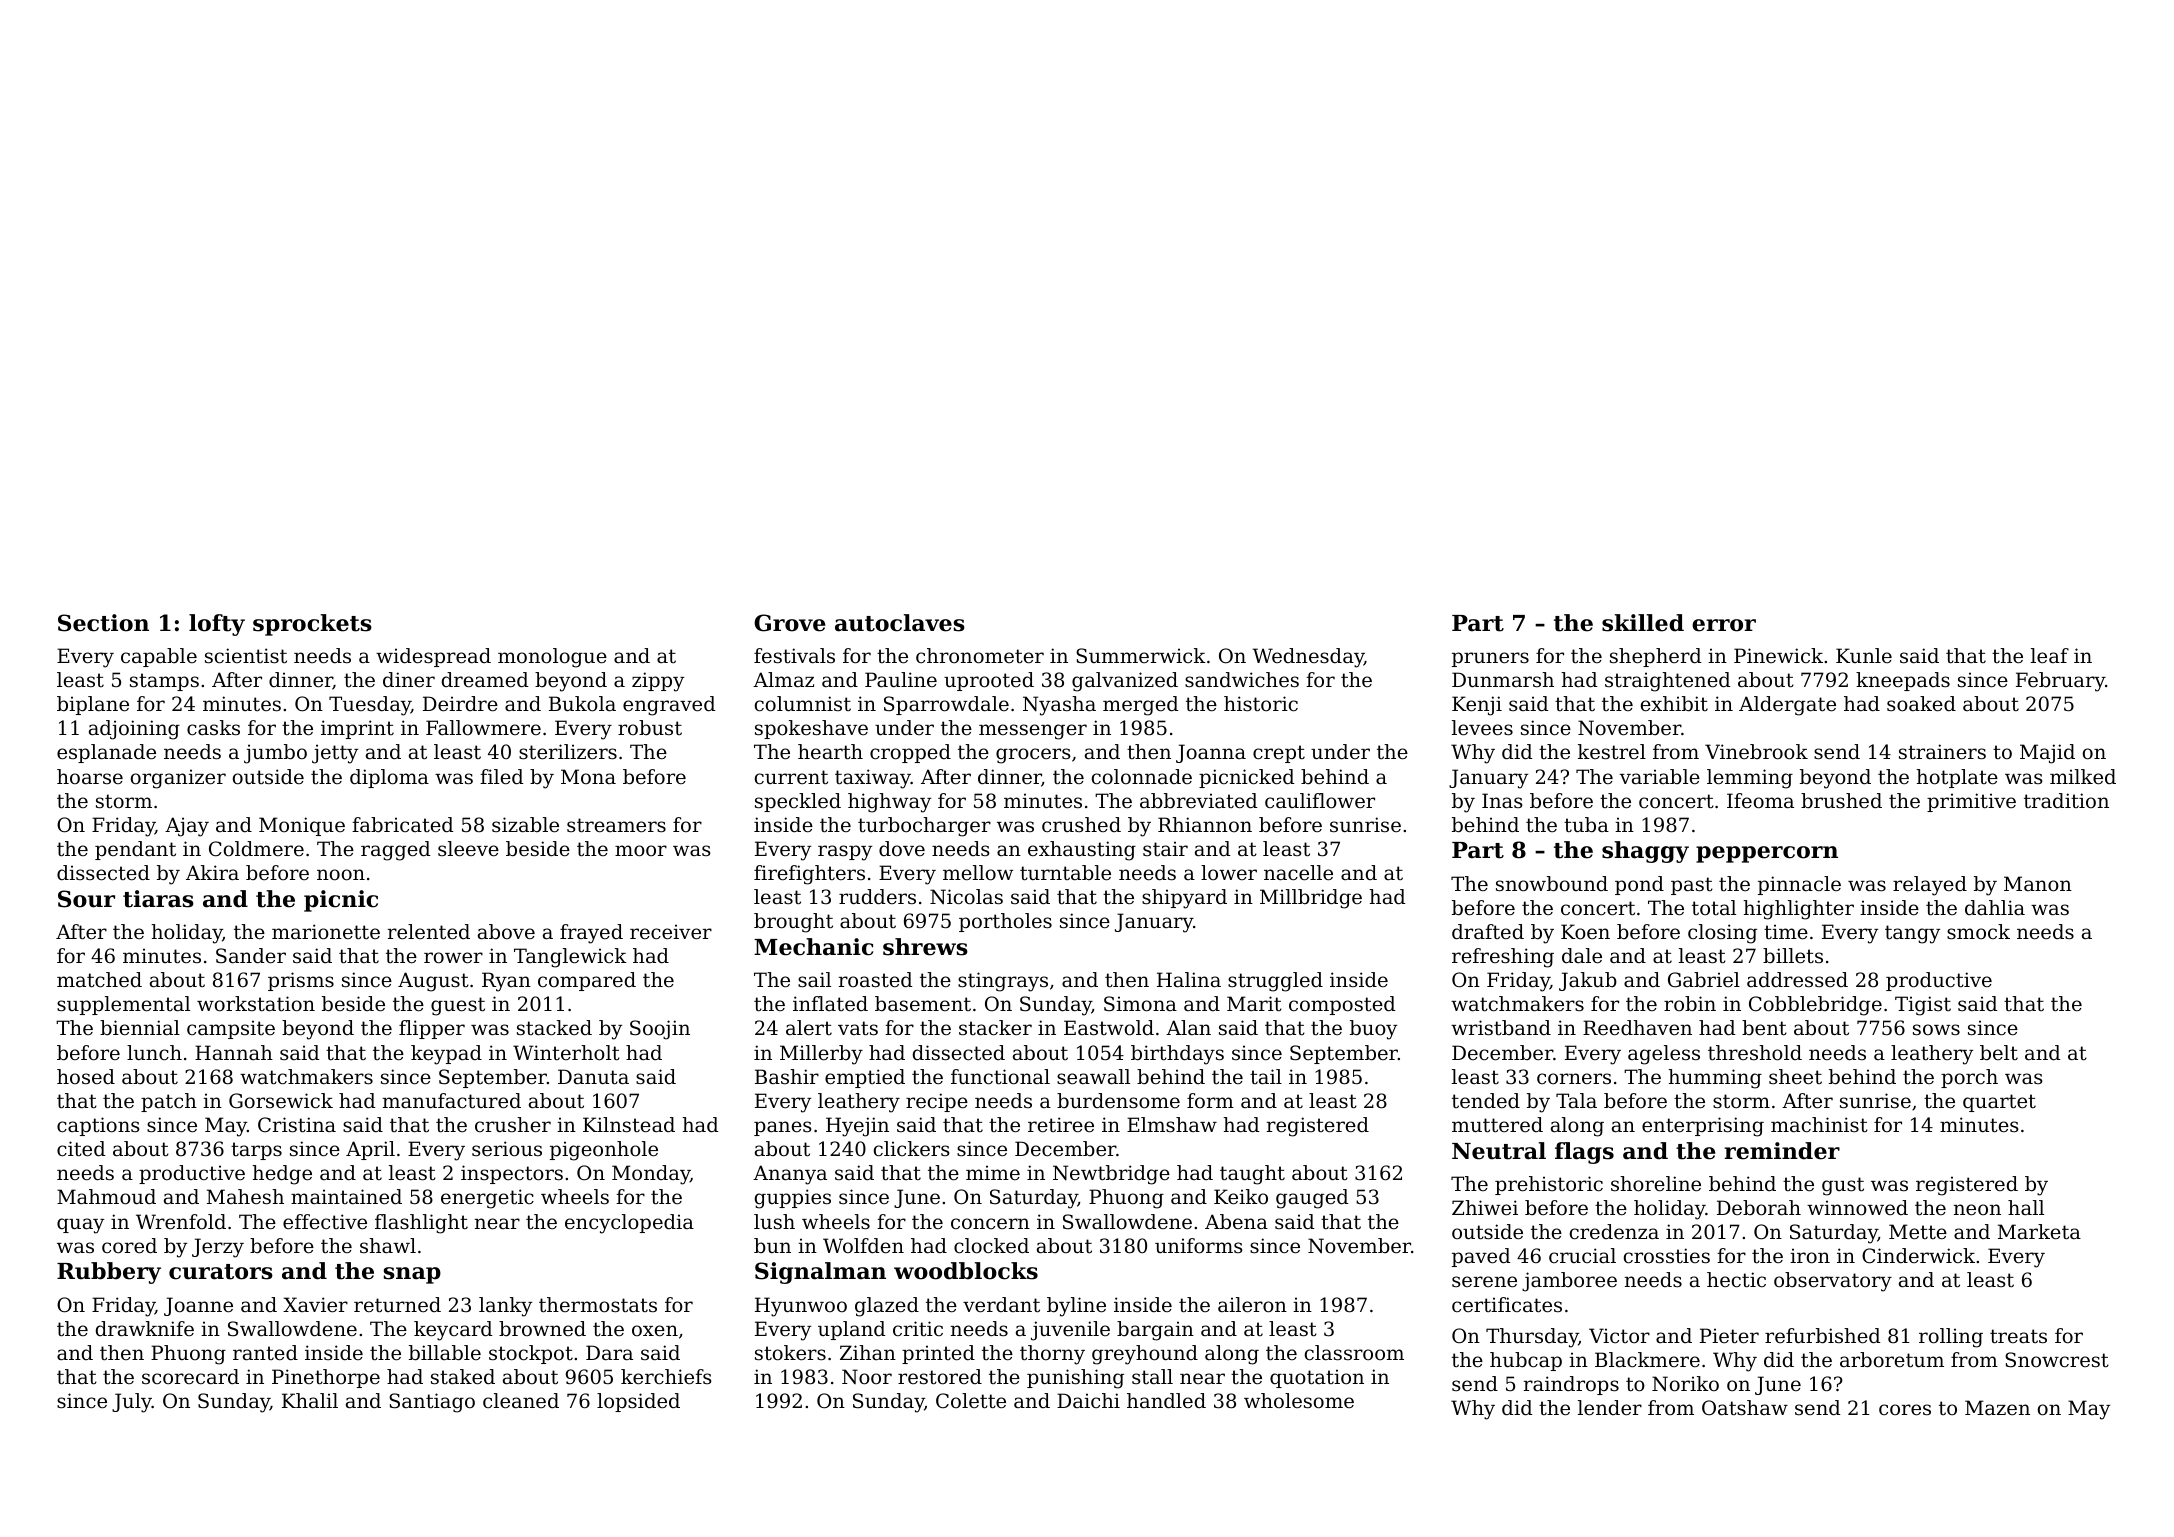 This page has width=2174, height=1537. I want to click on alert, so click(809, 1027).
